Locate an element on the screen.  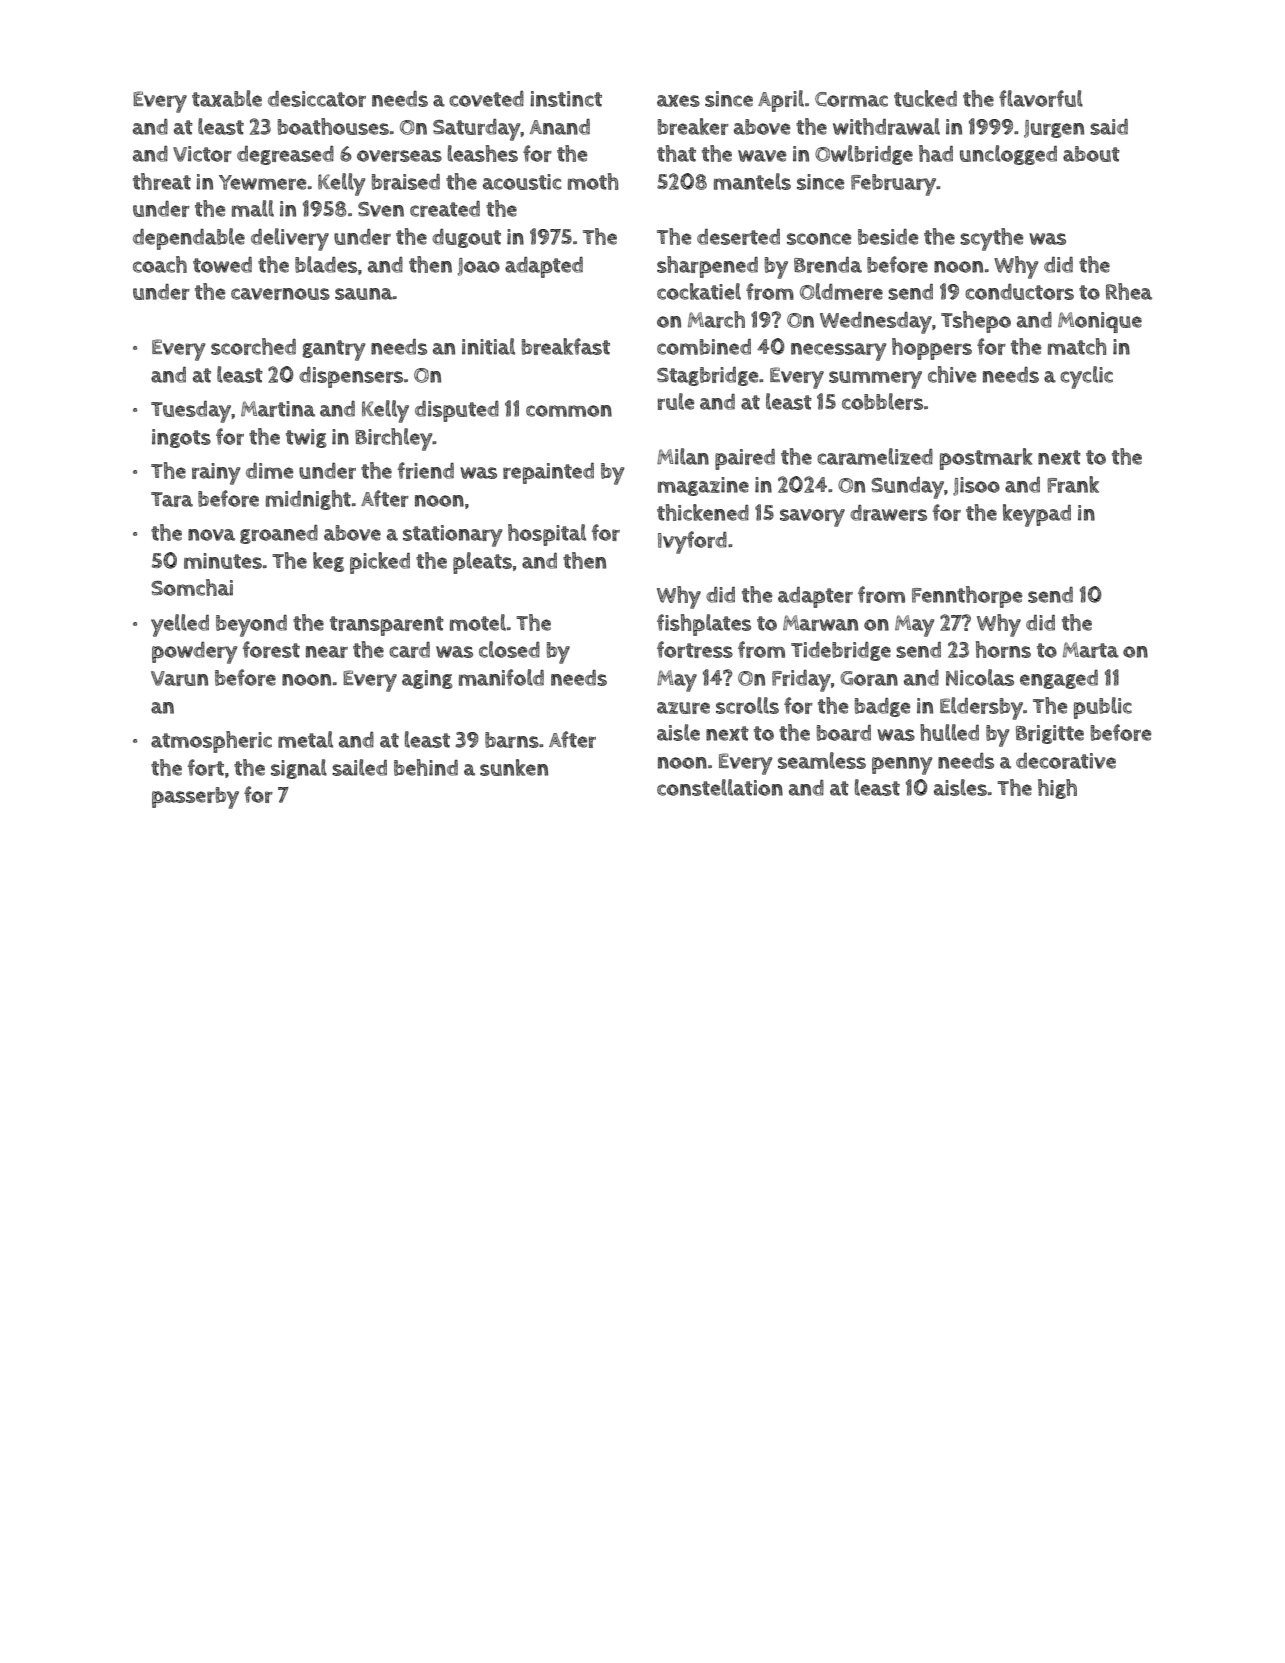
tucked is located at coordinates (925, 98).
